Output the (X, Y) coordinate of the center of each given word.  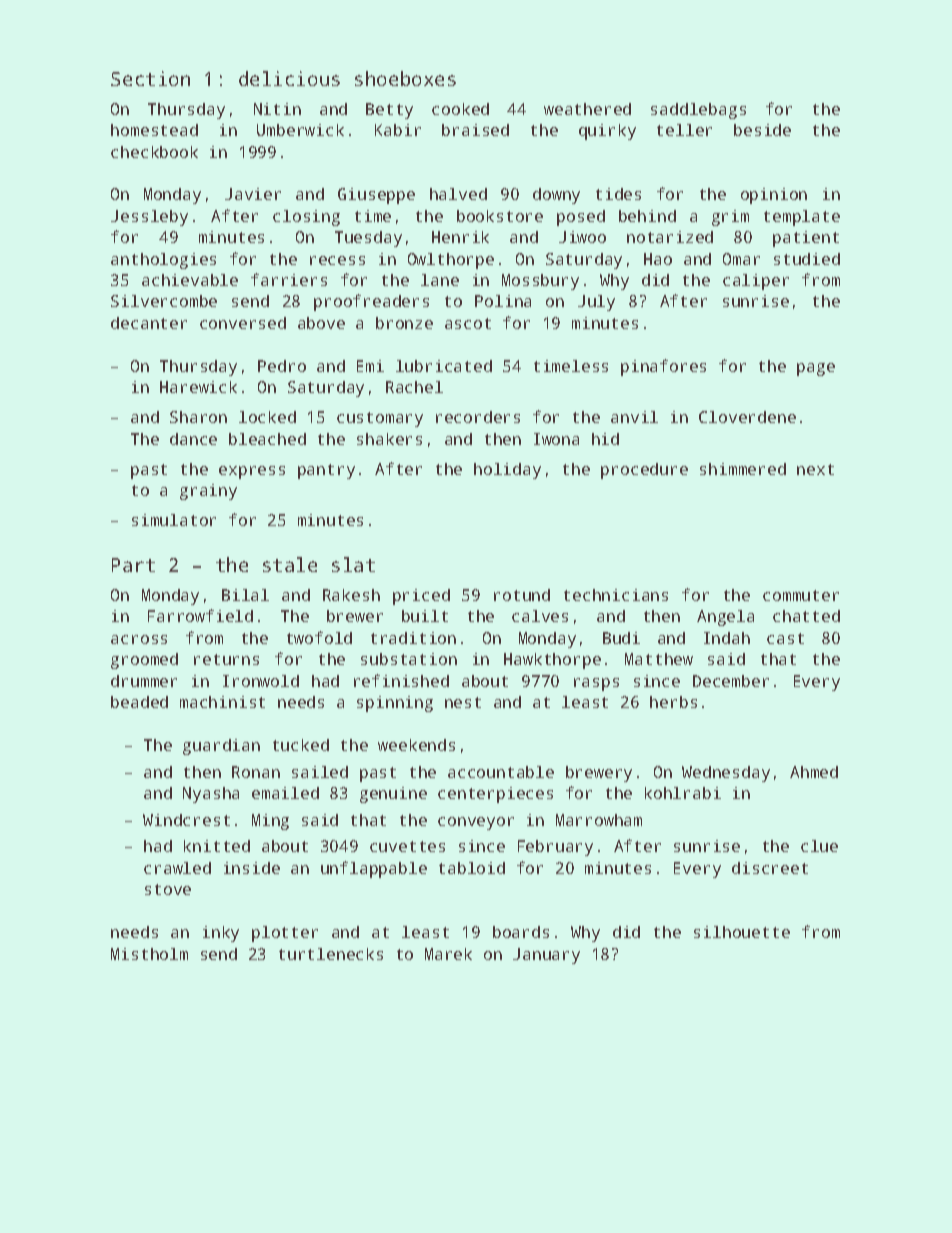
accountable (501, 772)
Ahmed (814, 772)
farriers (289, 279)
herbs (673, 702)
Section (150, 78)
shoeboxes (405, 78)
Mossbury (540, 282)
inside (252, 868)
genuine (393, 795)
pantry (326, 471)
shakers (389, 439)
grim (730, 218)
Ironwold (261, 681)
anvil (634, 417)
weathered (587, 109)
